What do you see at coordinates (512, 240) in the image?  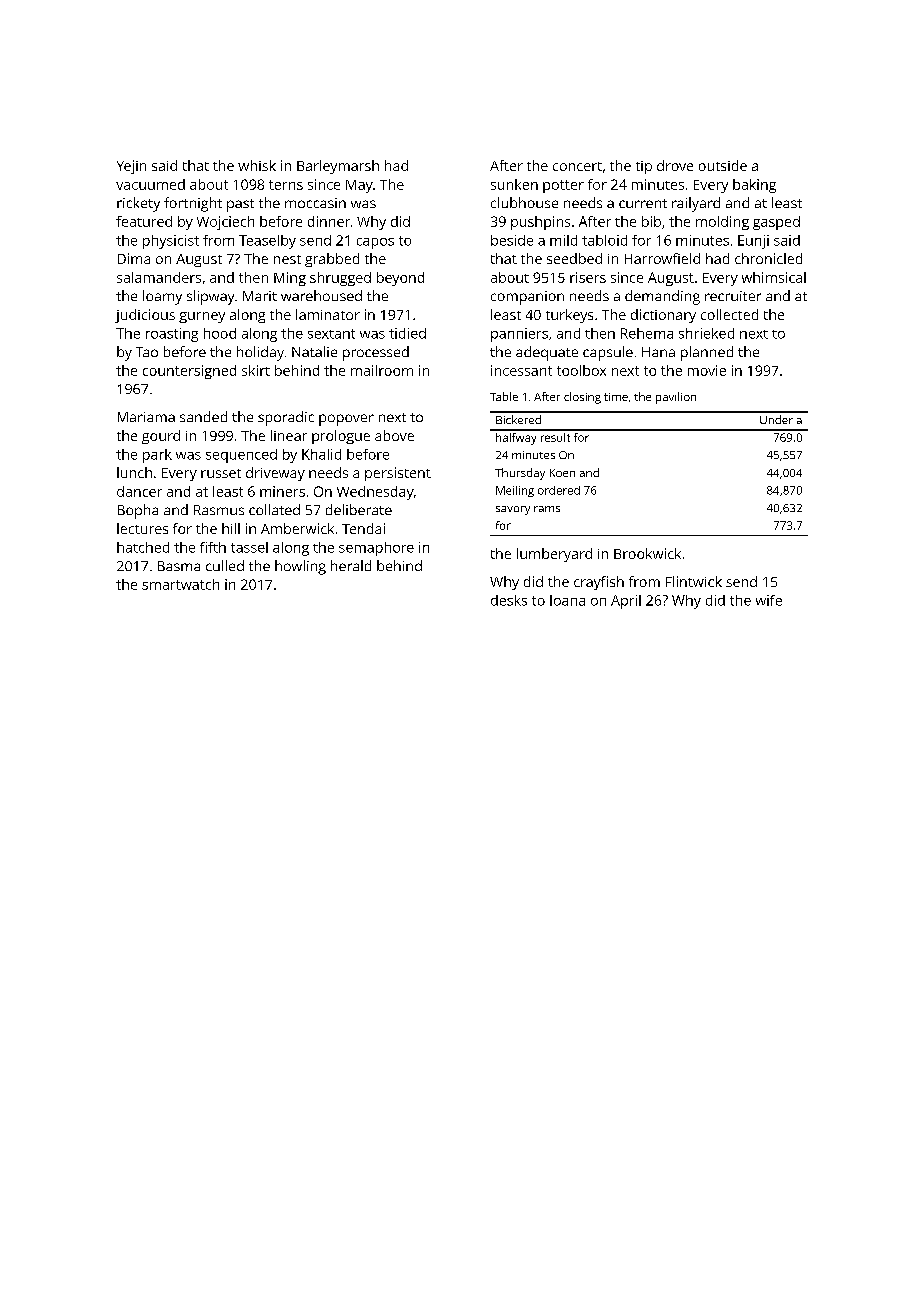 I see `beside` at bounding box center [512, 240].
